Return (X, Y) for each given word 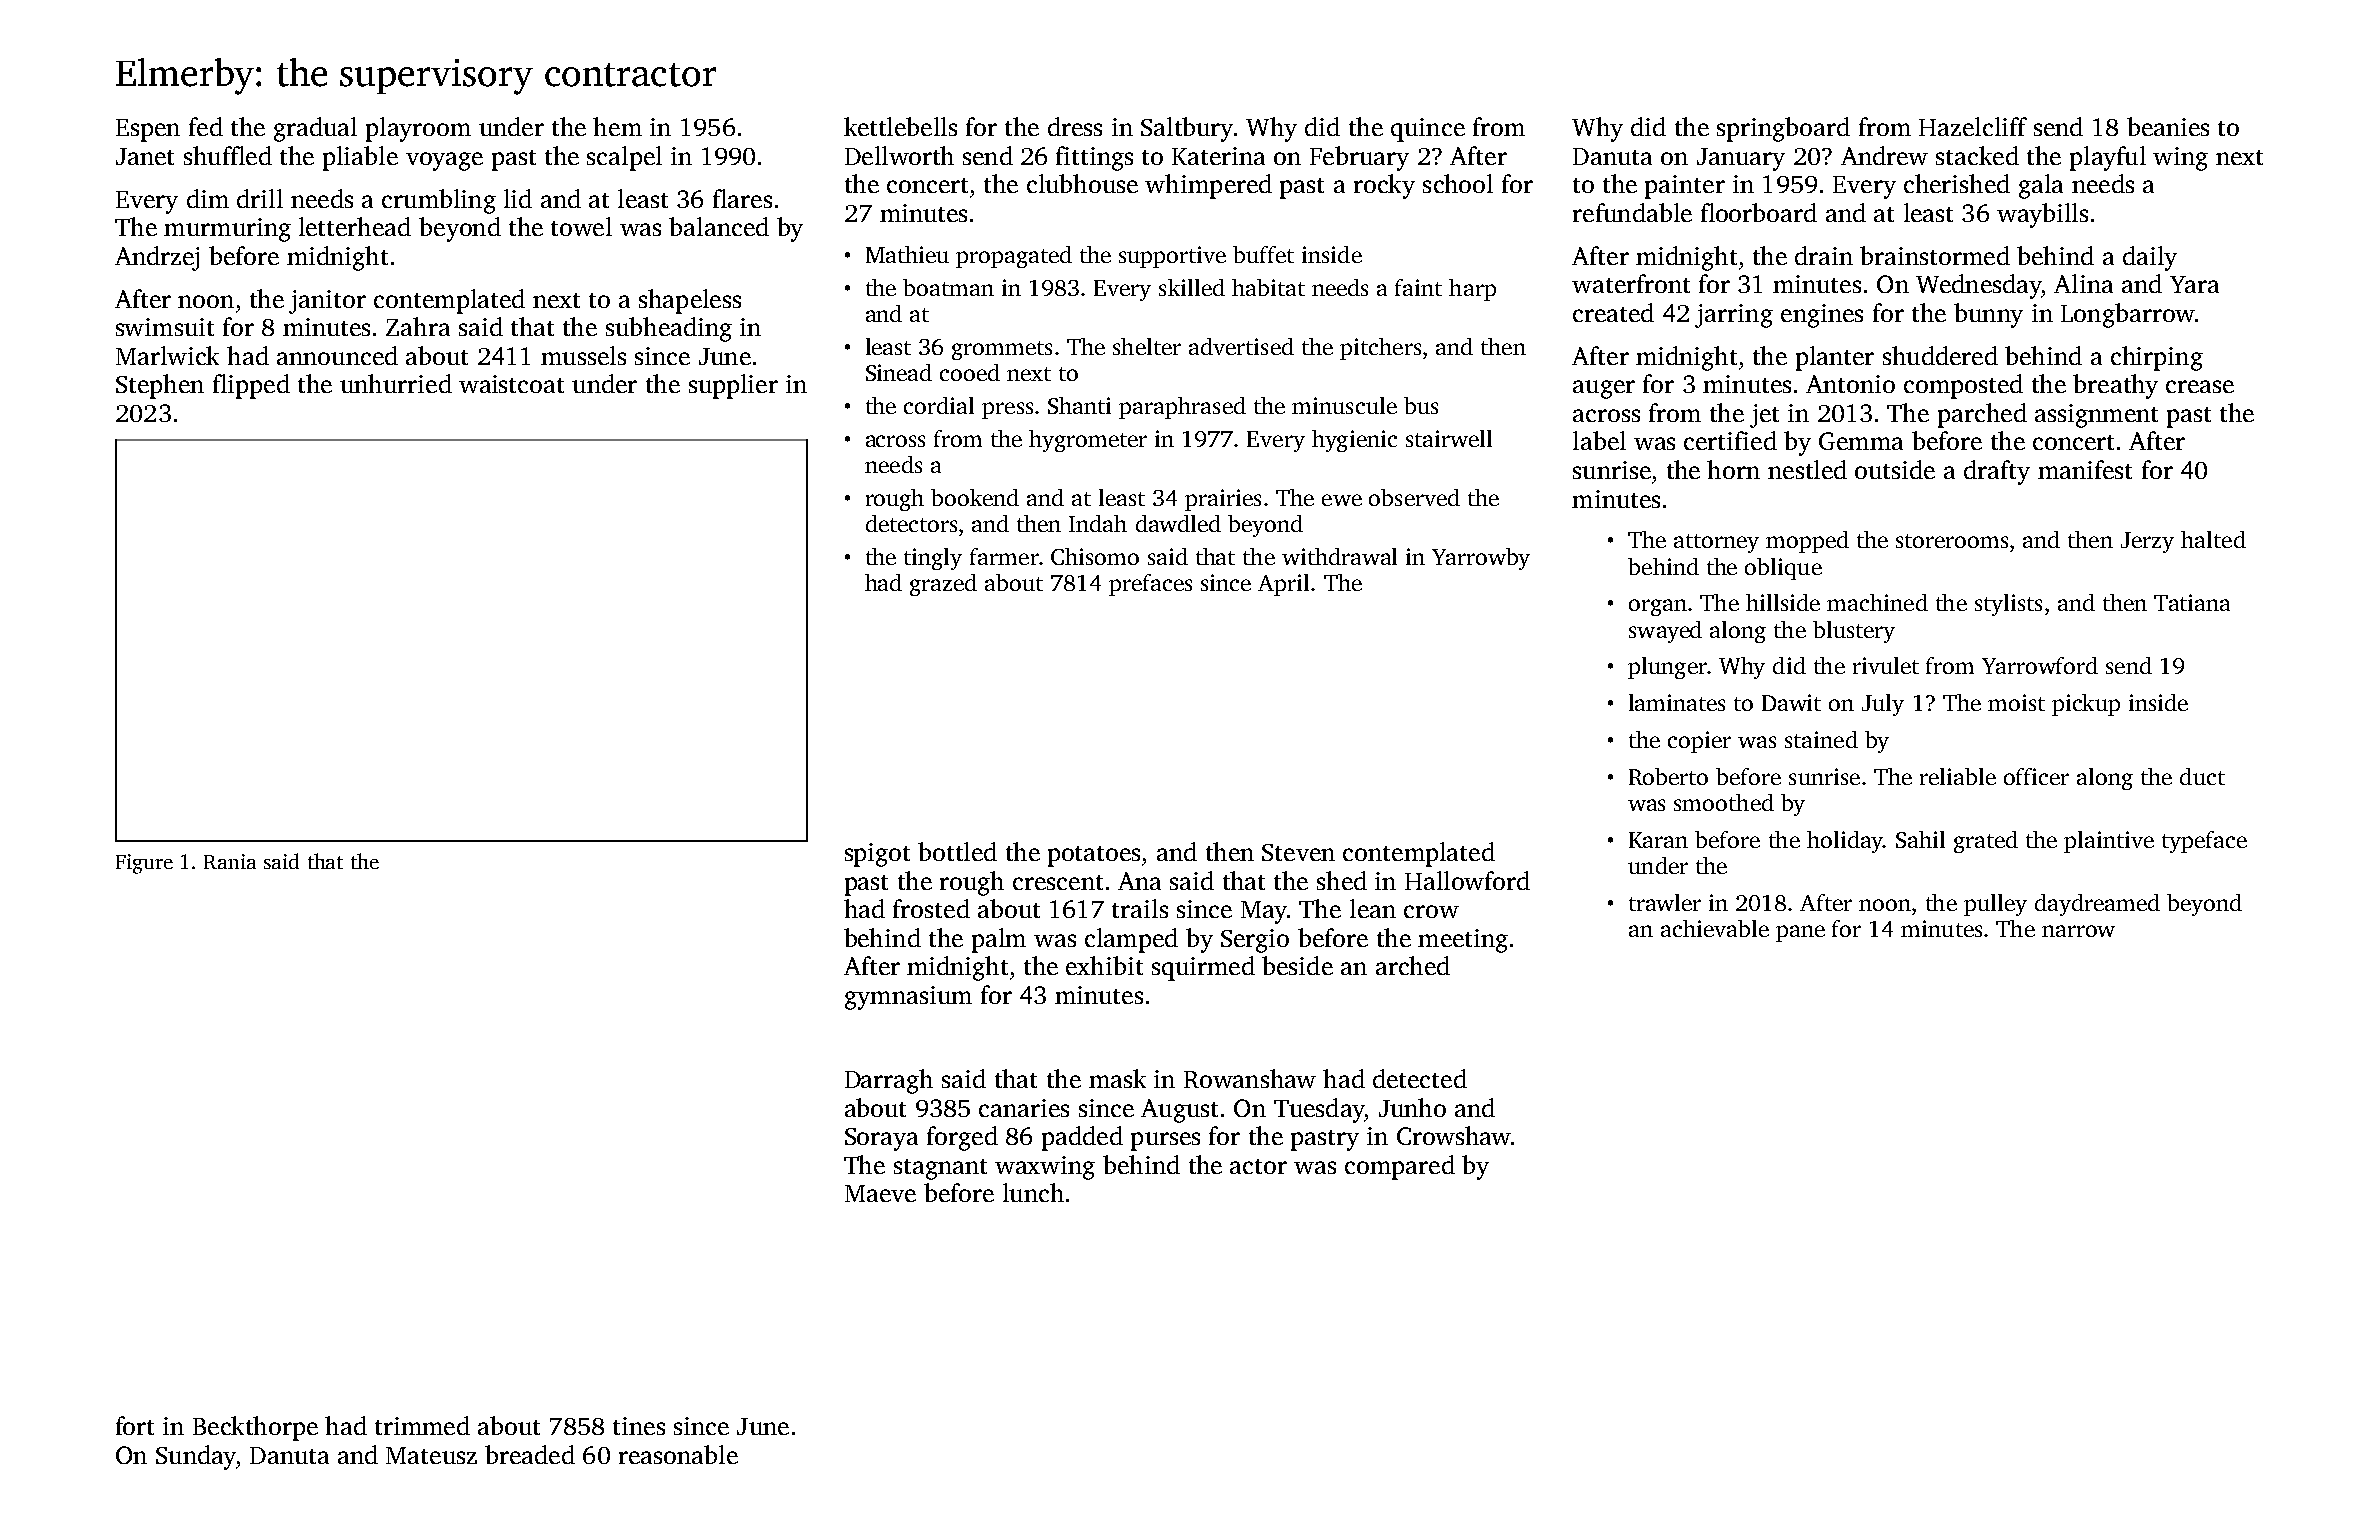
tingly (933, 559)
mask (1117, 1078)
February (1359, 158)
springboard (1783, 129)
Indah (1098, 523)
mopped (1807, 542)
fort (135, 1425)
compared (1400, 1167)
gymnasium (908, 998)
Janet (145, 156)
